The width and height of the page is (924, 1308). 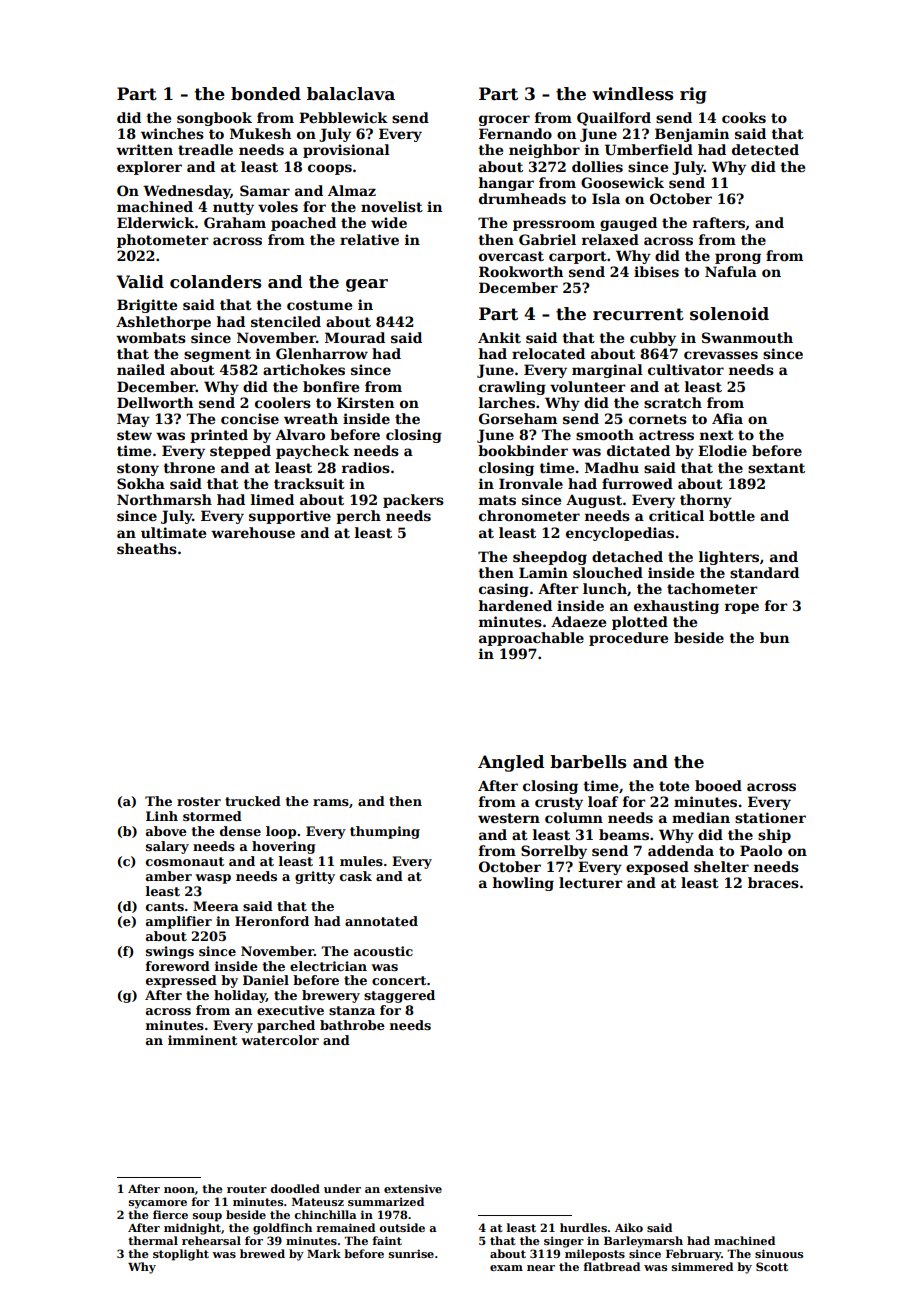 I want to click on Valid, so click(x=140, y=282).
